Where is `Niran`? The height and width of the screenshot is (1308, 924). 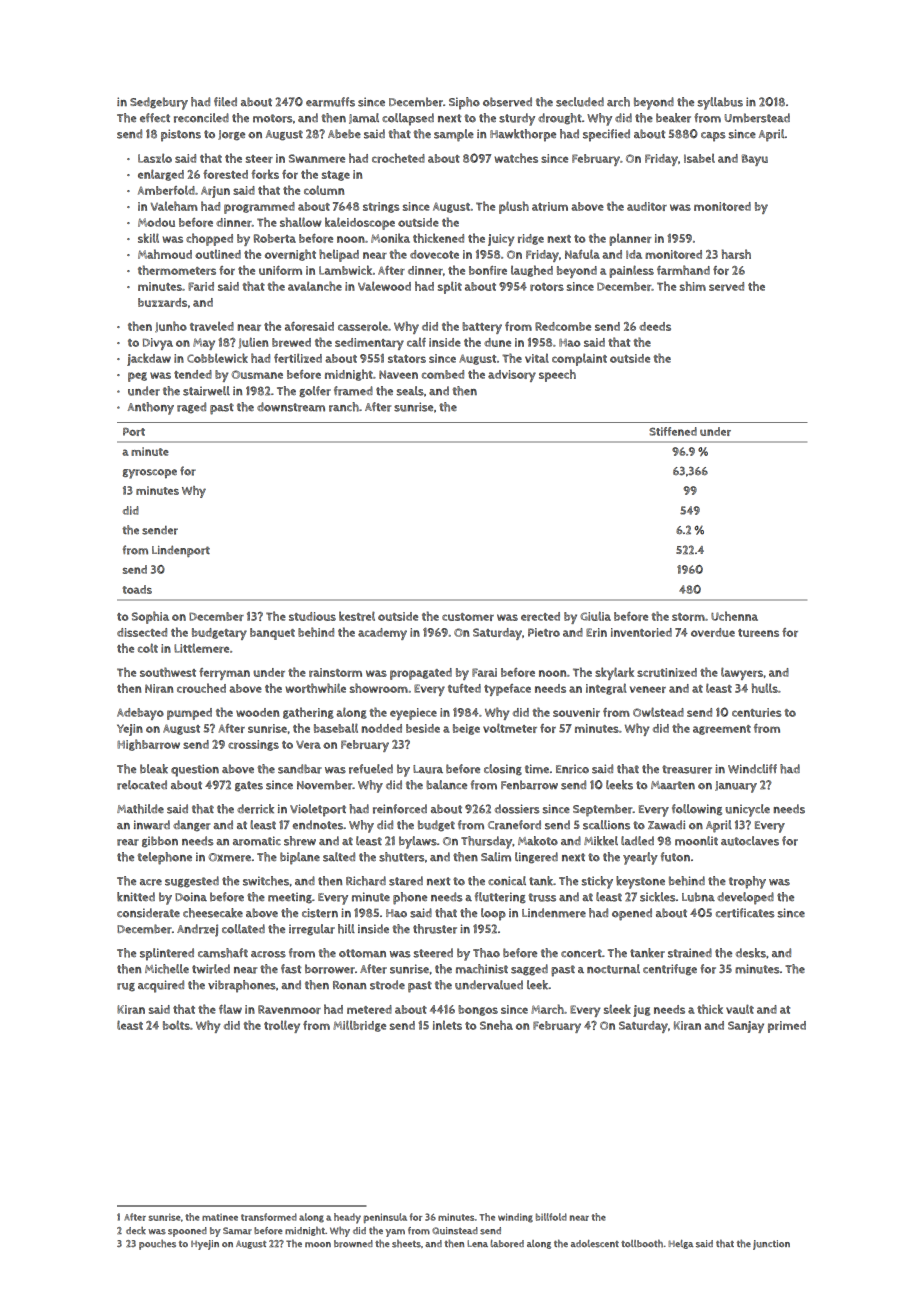 Niran is located at coordinates (159, 688).
